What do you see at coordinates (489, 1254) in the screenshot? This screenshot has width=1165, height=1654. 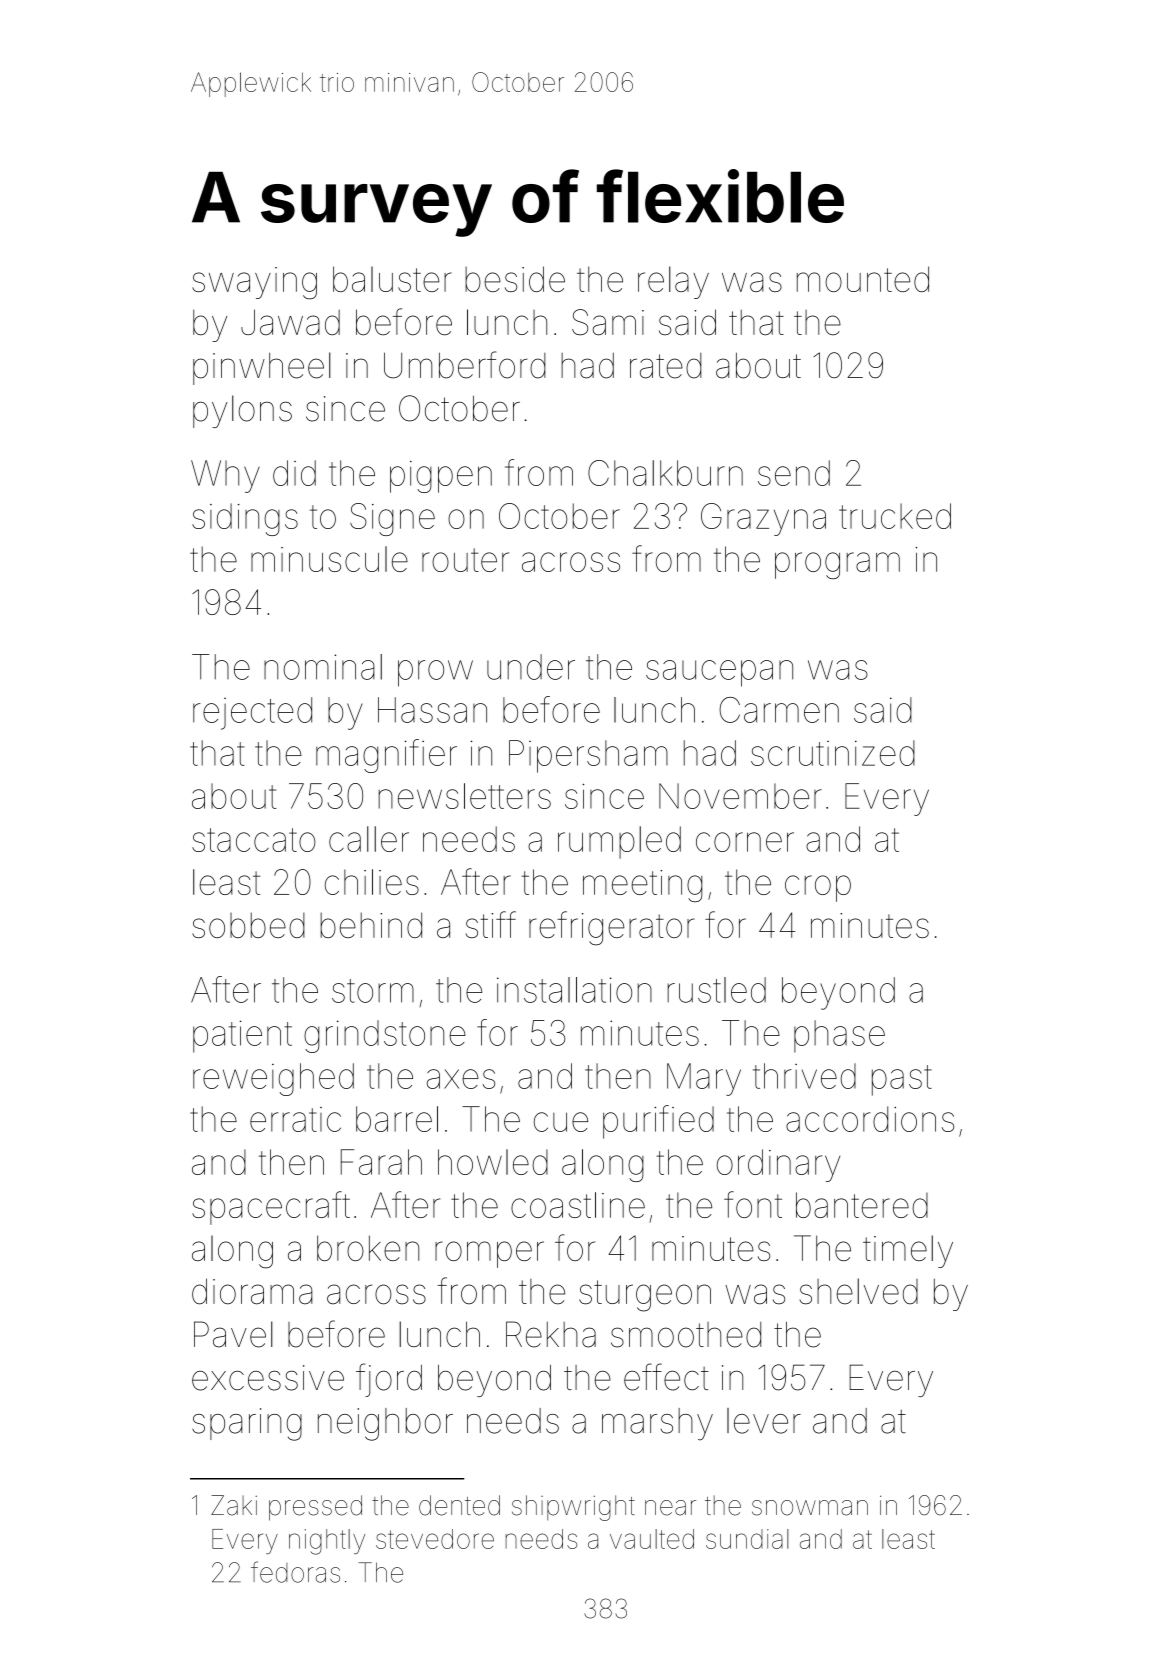 I see `romper` at bounding box center [489, 1254].
